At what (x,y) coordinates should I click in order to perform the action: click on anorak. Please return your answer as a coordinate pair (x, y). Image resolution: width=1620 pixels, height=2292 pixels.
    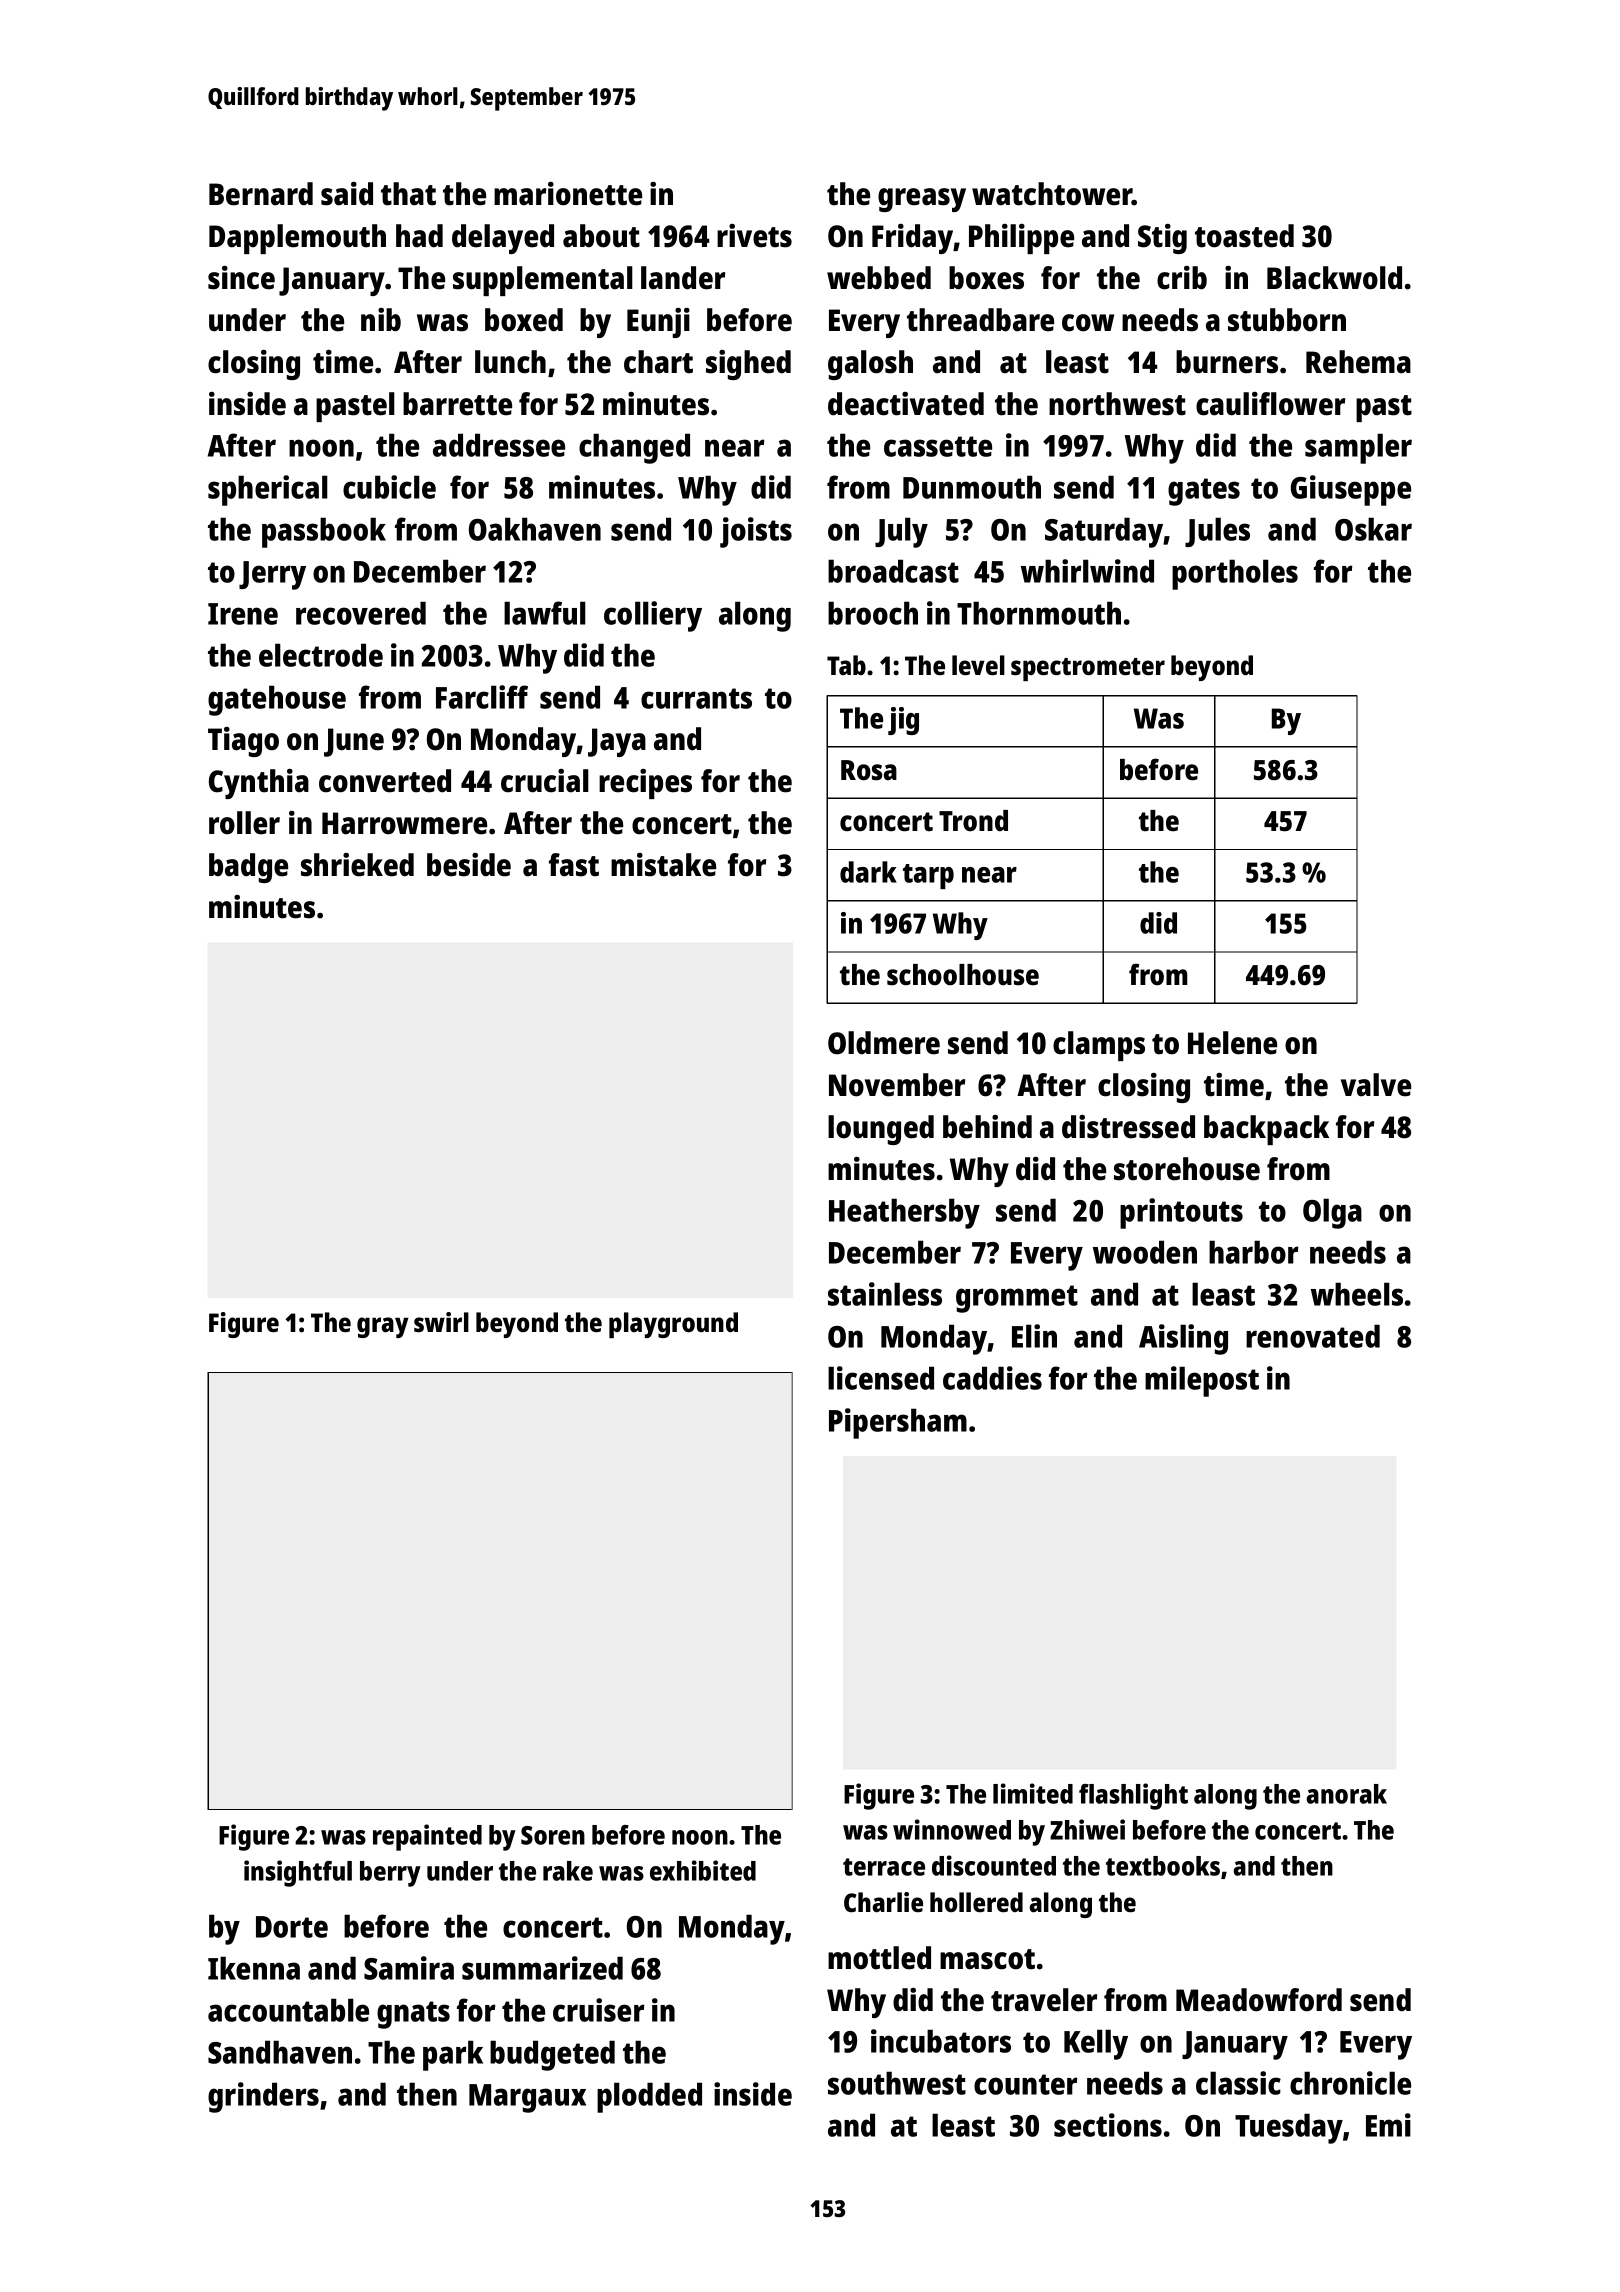
    Looking at the image, I should click on (1346, 1794).
